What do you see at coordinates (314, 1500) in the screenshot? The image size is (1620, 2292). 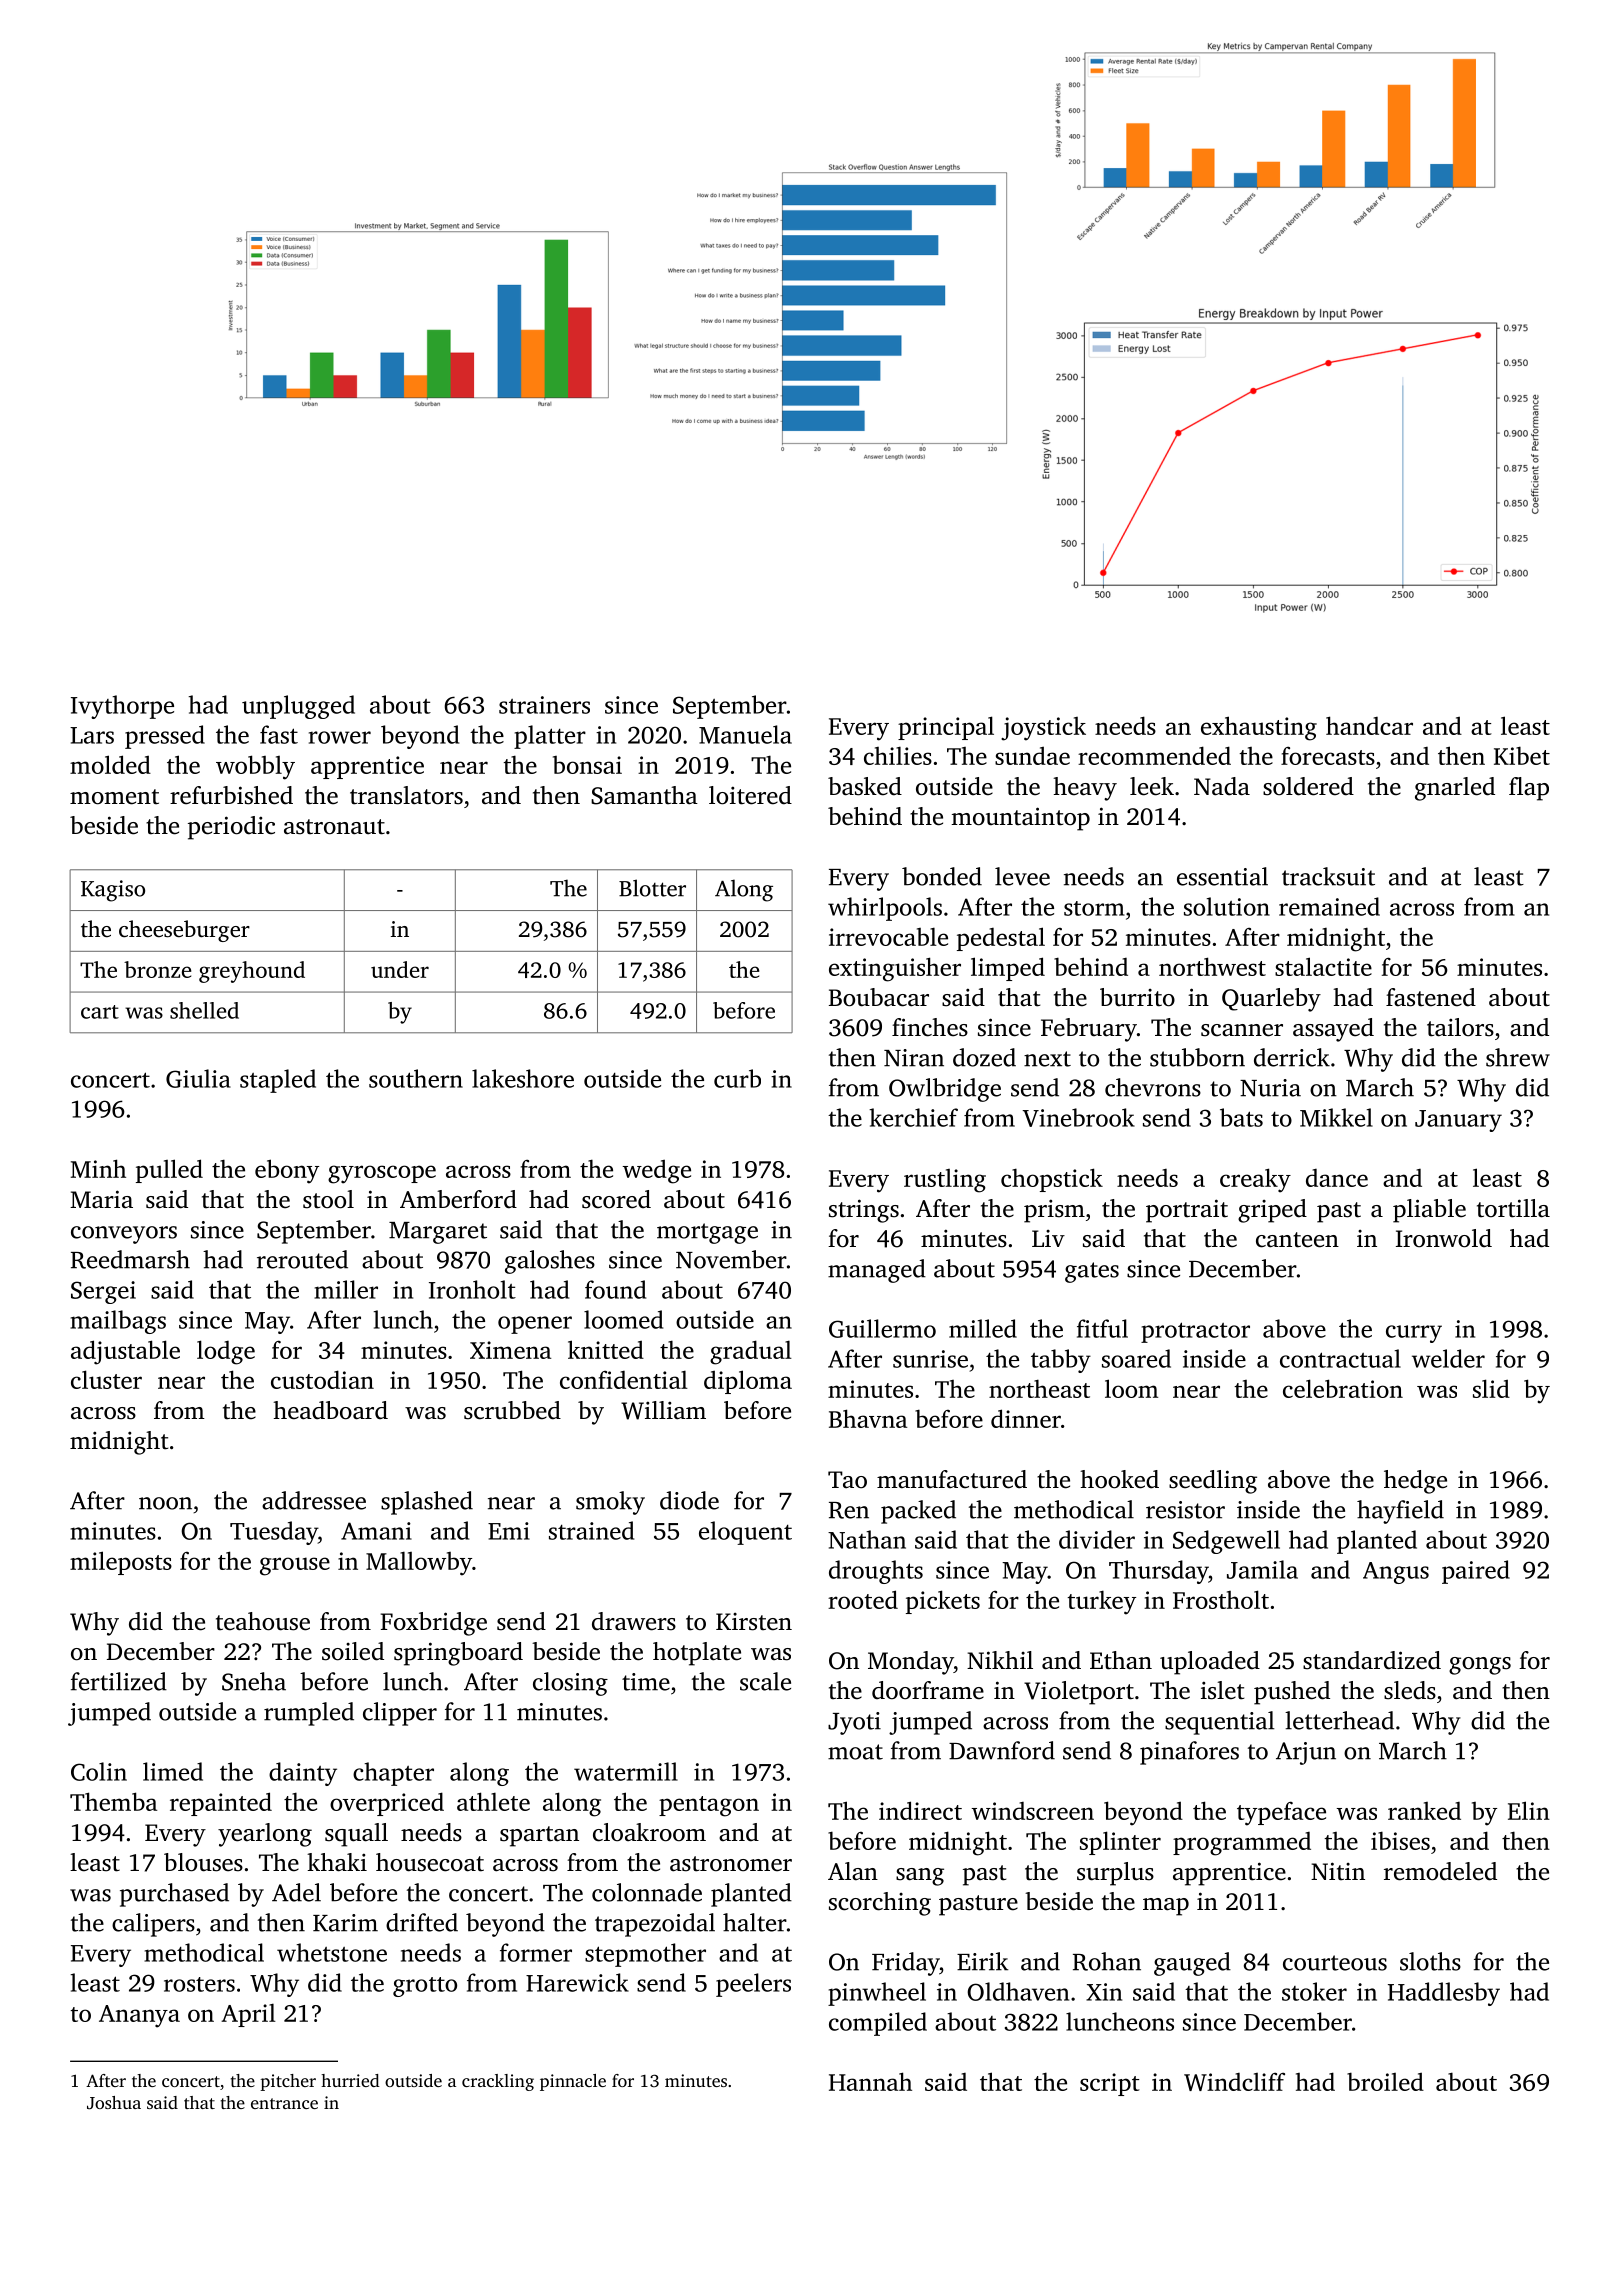 I see `addressee` at bounding box center [314, 1500].
